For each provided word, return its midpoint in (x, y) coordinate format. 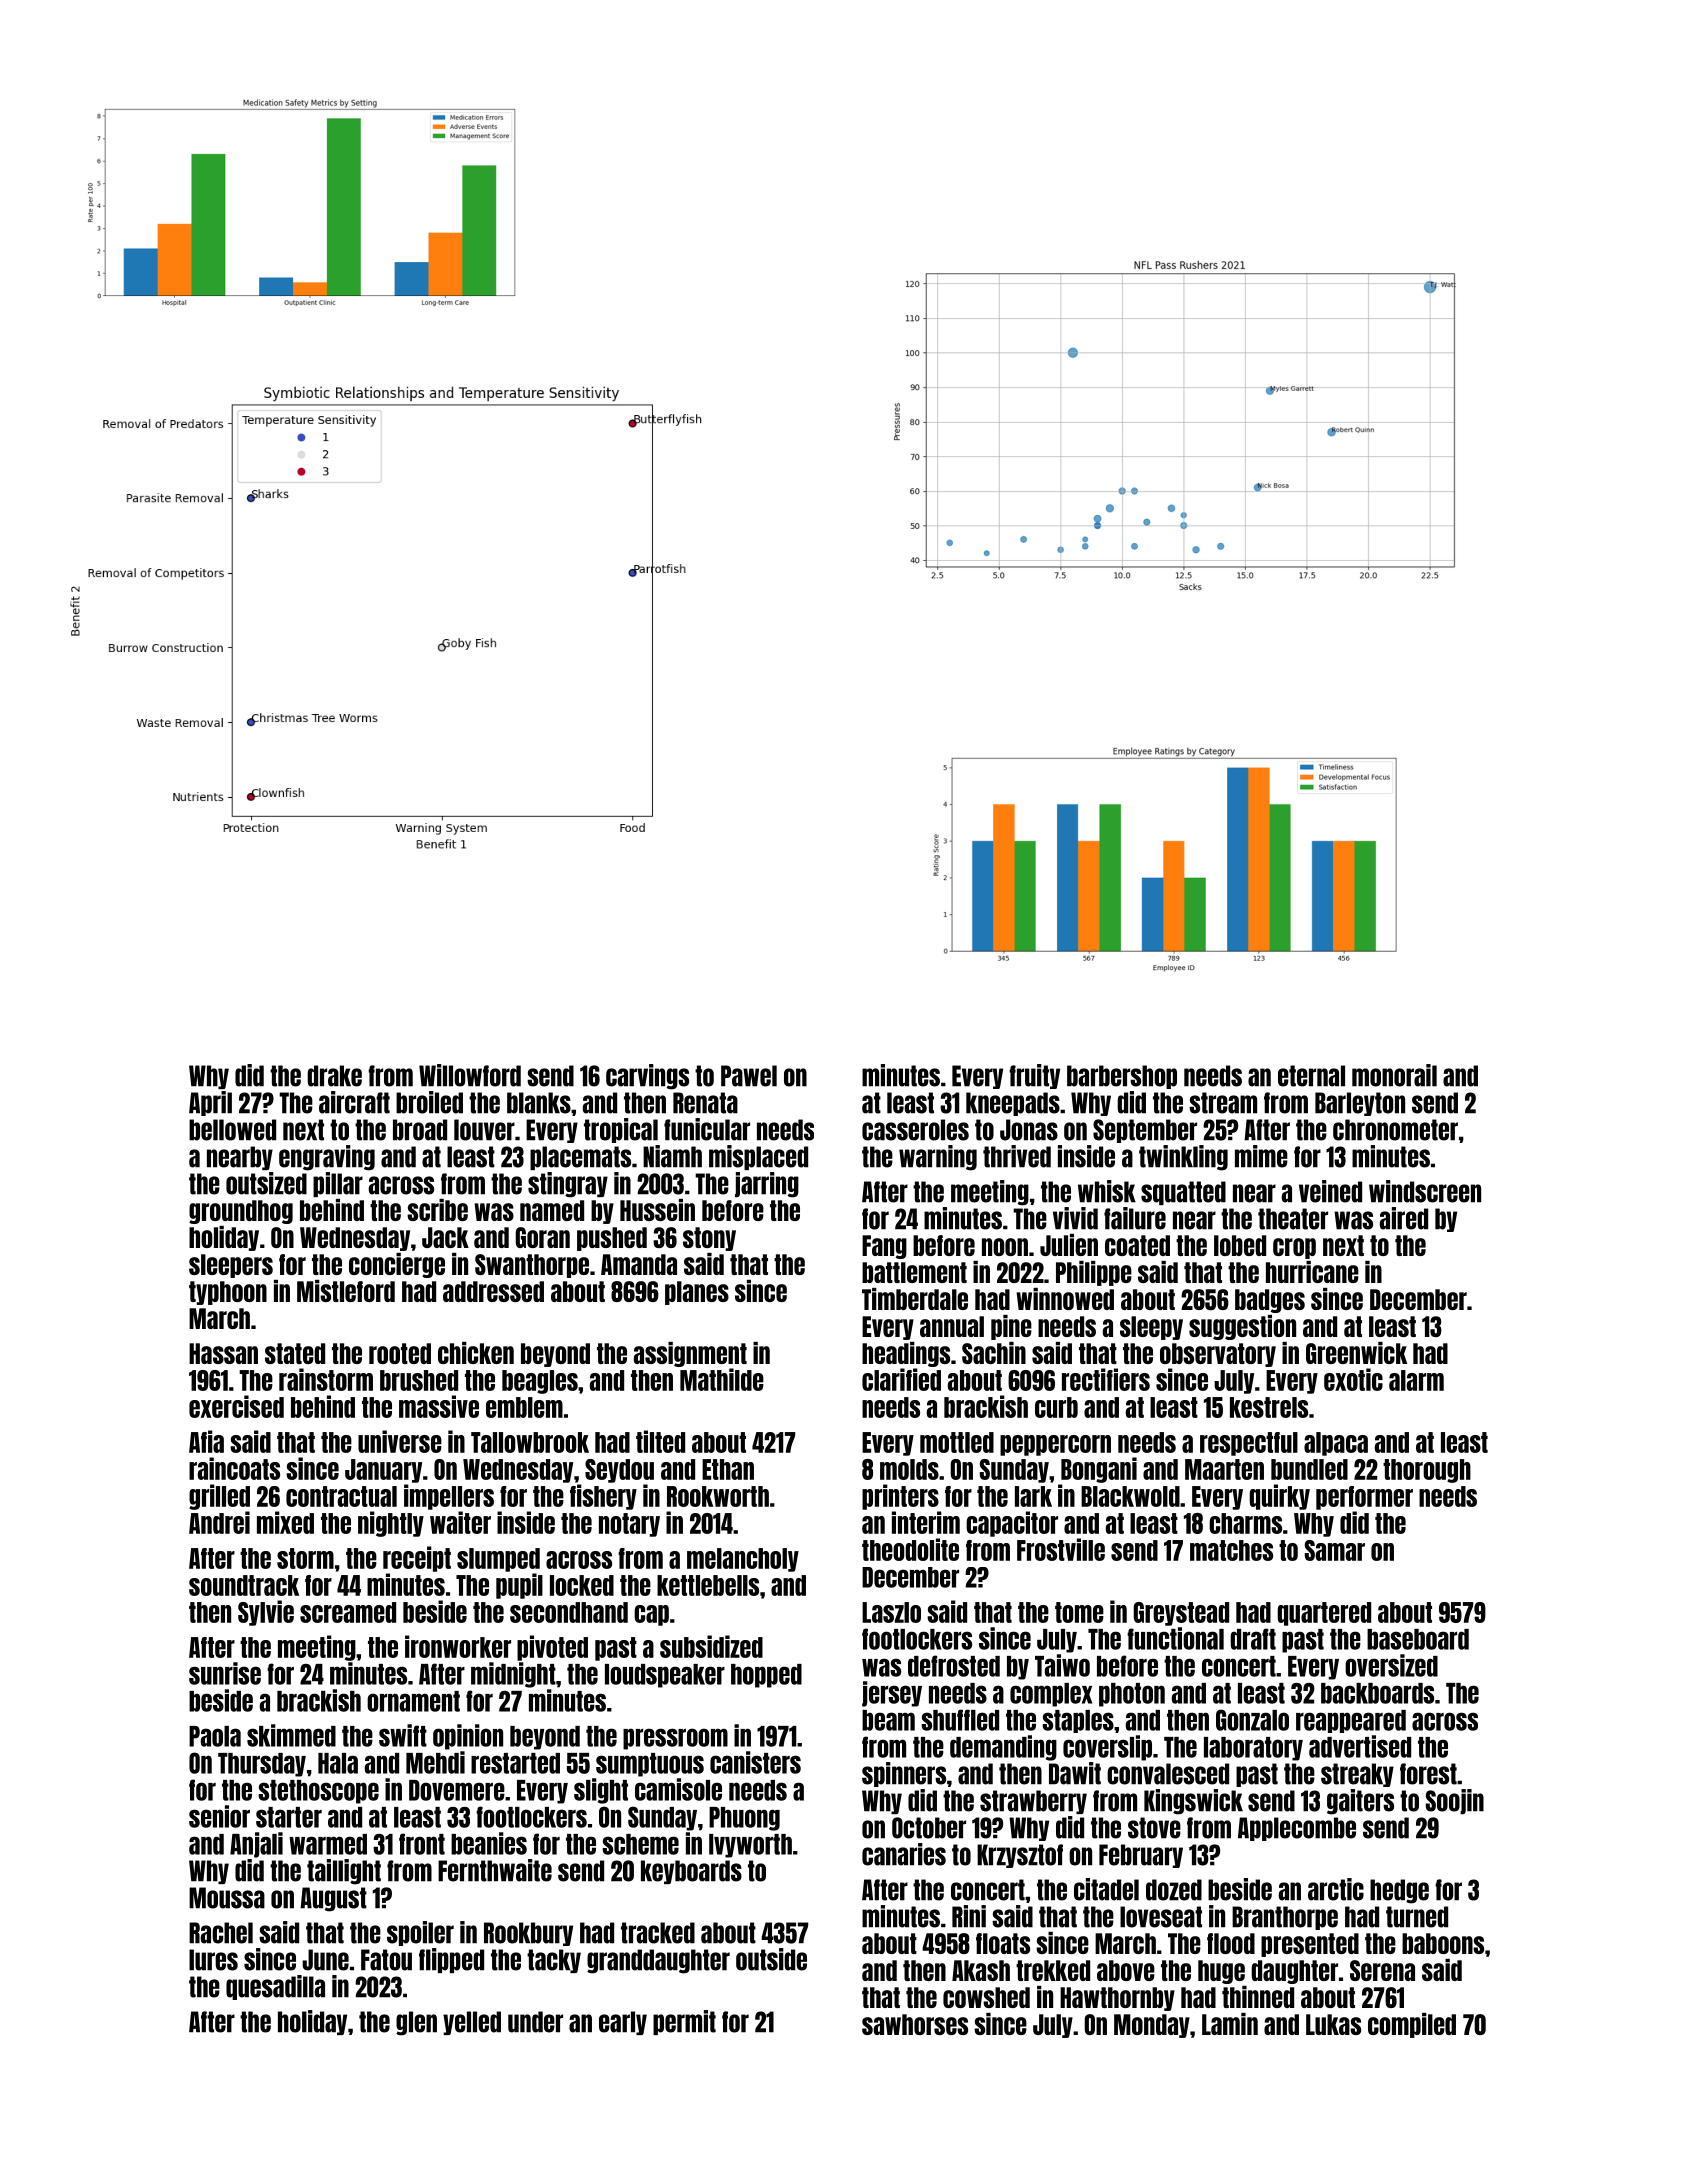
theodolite (910, 1549)
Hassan (223, 1353)
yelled (472, 2023)
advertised (1360, 1746)
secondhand (569, 1612)
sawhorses (915, 2024)
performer (1364, 1498)
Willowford (470, 1075)
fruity (1034, 1076)
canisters (755, 1762)
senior (219, 1816)
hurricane (1312, 1272)
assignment (690, 1354)
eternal (1311, 1076)
